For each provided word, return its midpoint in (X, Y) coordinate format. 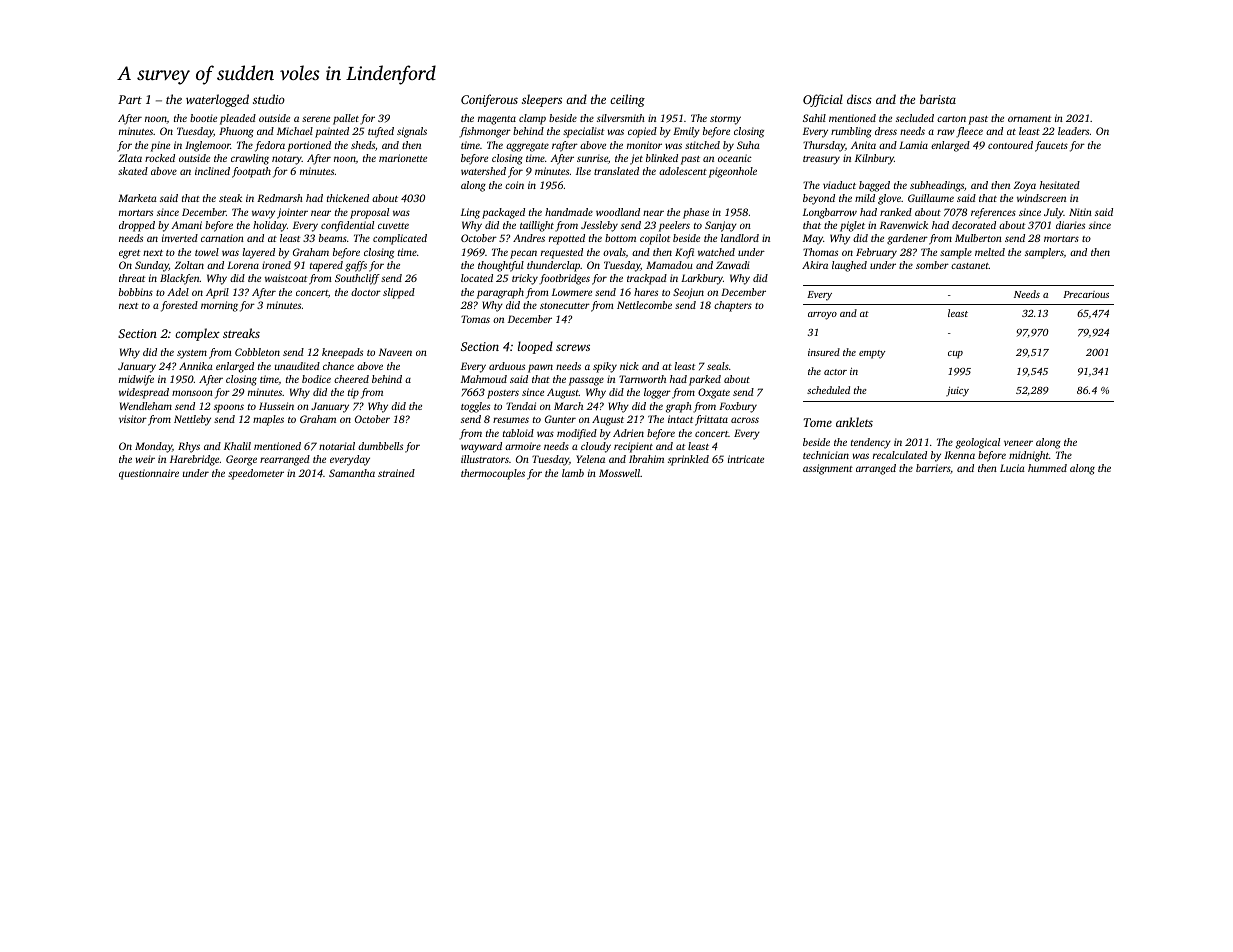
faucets (1051, 146)
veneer (1018, 443)
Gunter (560, 419)
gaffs (356, 266)
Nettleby (192, 420)
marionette (403, 158)
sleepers (542, 100)
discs (859, 99)
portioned (309, 146)
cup (955, 355)
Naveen (395, 352)
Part (130, 99)
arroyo (822, 316)
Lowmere (572, 292)
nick (629, 366)
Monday (153, 447)
